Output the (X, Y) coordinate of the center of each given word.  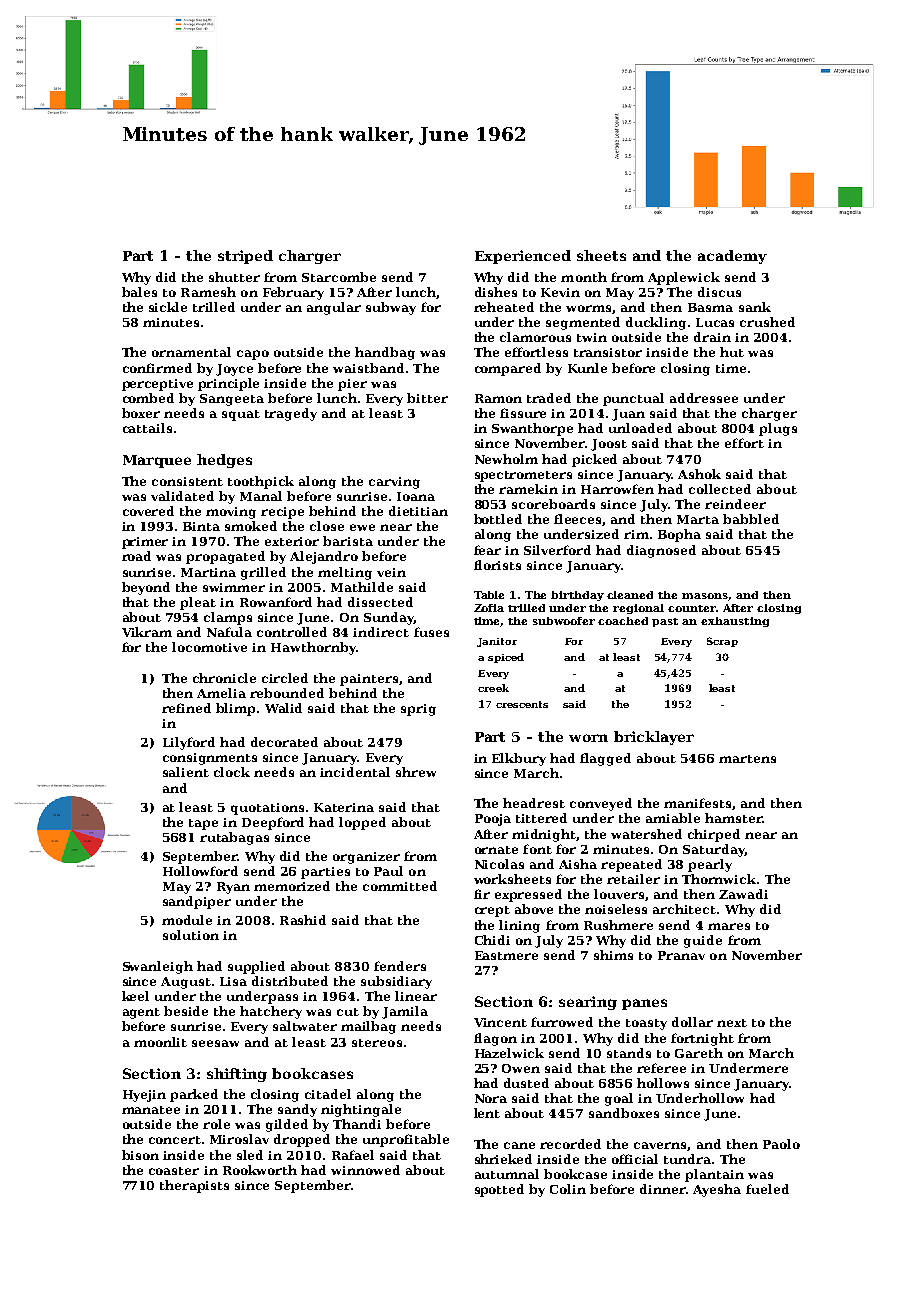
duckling (656, 323)
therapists (194, 1186)
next (732, 1023)
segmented (583, 323)
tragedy (291, 414)
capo (253, 355)
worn (588, 738)
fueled (767, 1189)
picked (594, 460)
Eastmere (506, 955)
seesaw (215, 1043)
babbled (751, 519)
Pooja (493, 820)
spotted (499, 1190)
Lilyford (189, 743)
